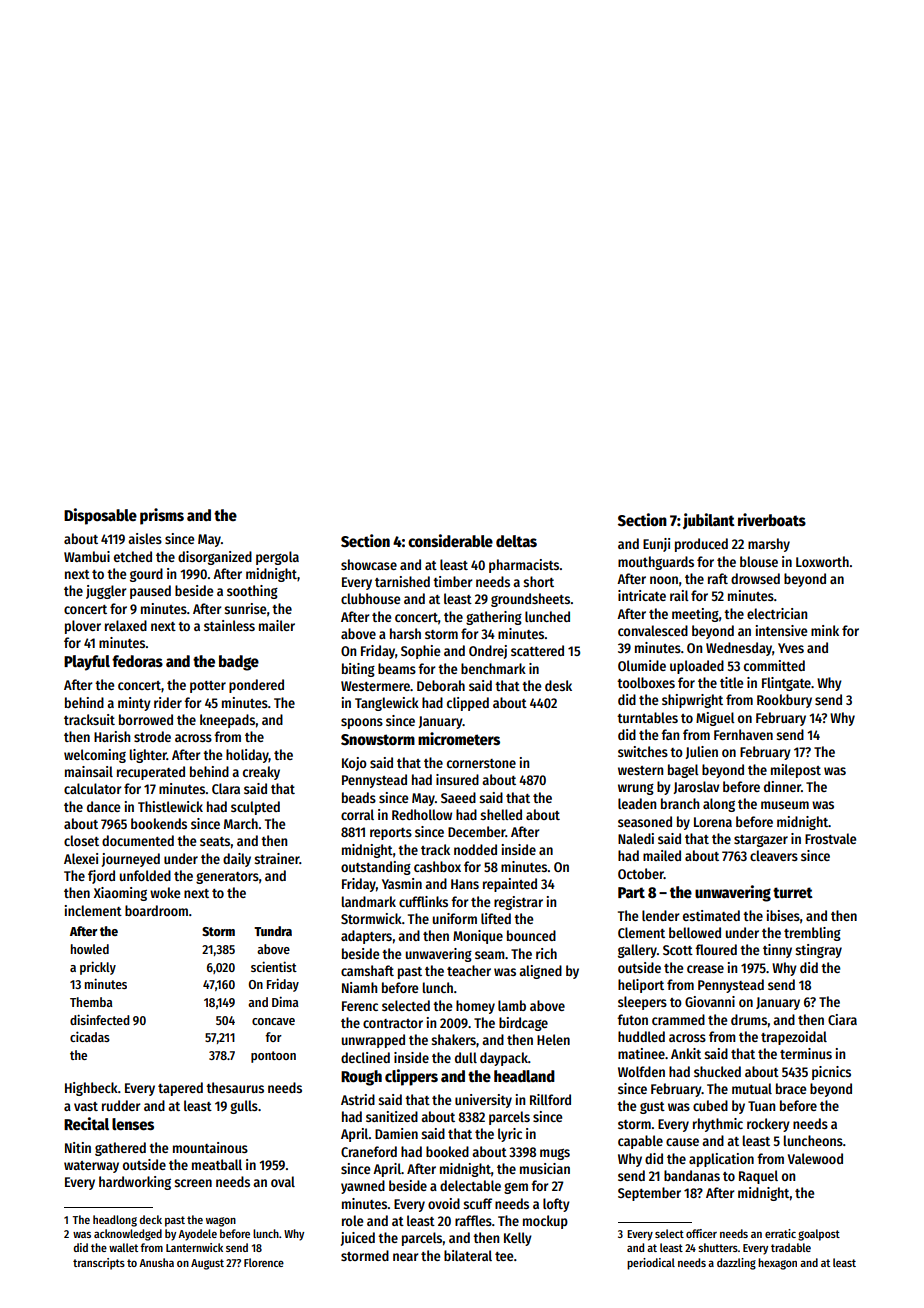 This image has width=924, height=1308. I want to click on tapered, so click(180, 1089).
